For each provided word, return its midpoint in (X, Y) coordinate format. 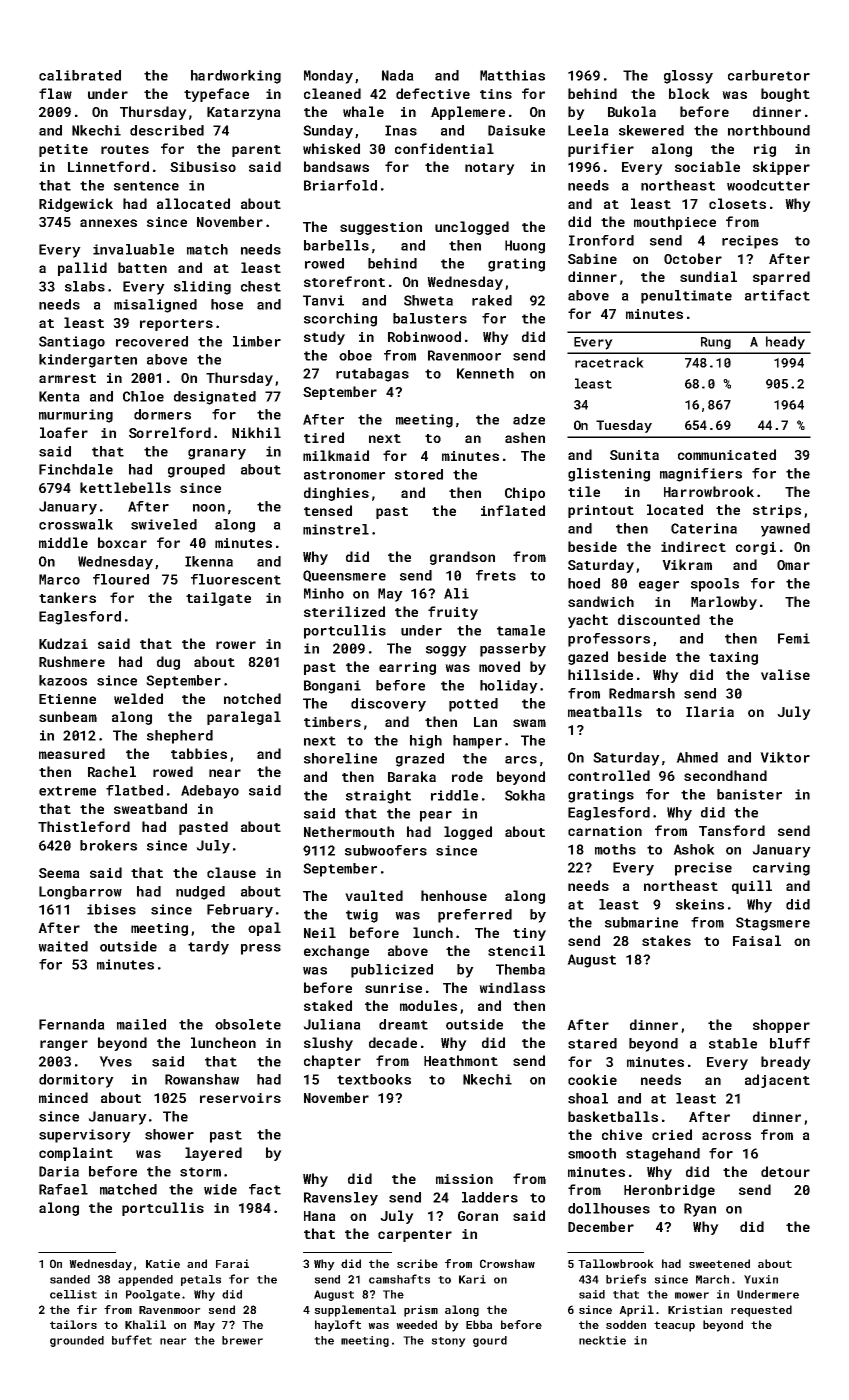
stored (419, 474)
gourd (490, 1341)
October (693, 258)
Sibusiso (203, 166)
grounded (77, 1341)
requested (761, 1311)
